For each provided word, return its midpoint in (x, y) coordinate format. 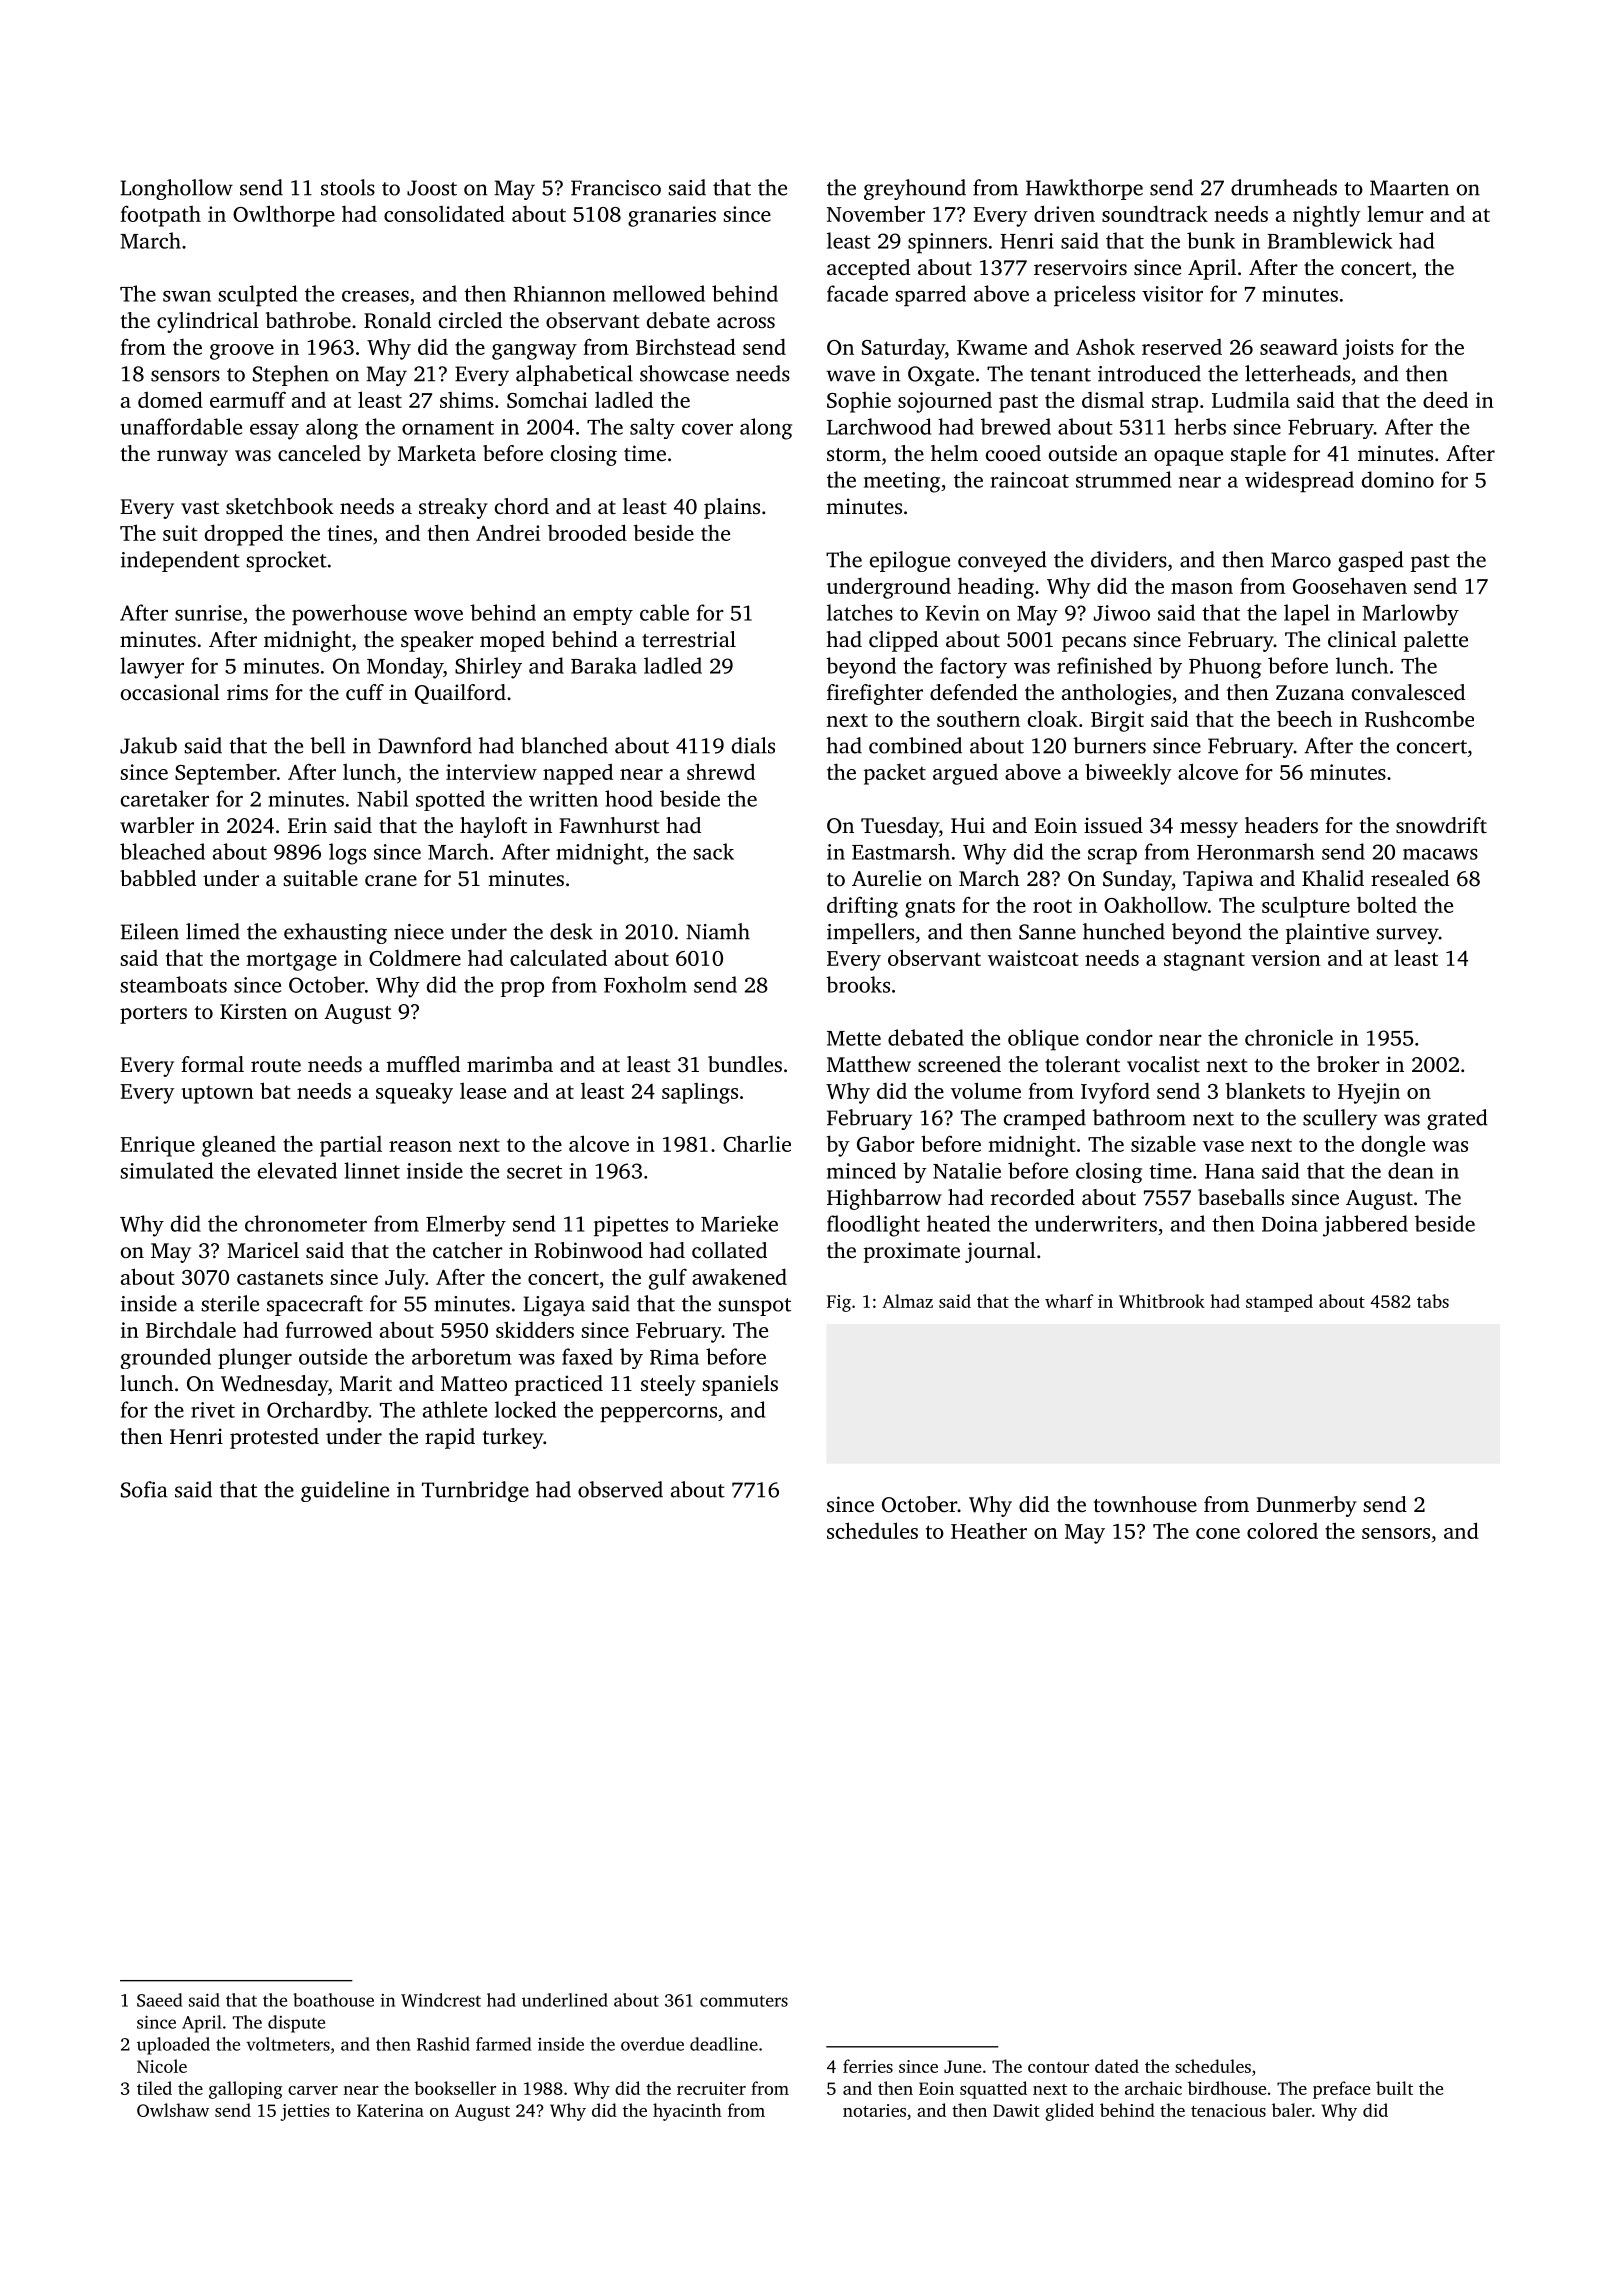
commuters (744, 2001)
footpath (160, 216)
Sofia (144, 1489)
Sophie (859, 402)
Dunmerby (1306, 1506)
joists (1368, 349)
